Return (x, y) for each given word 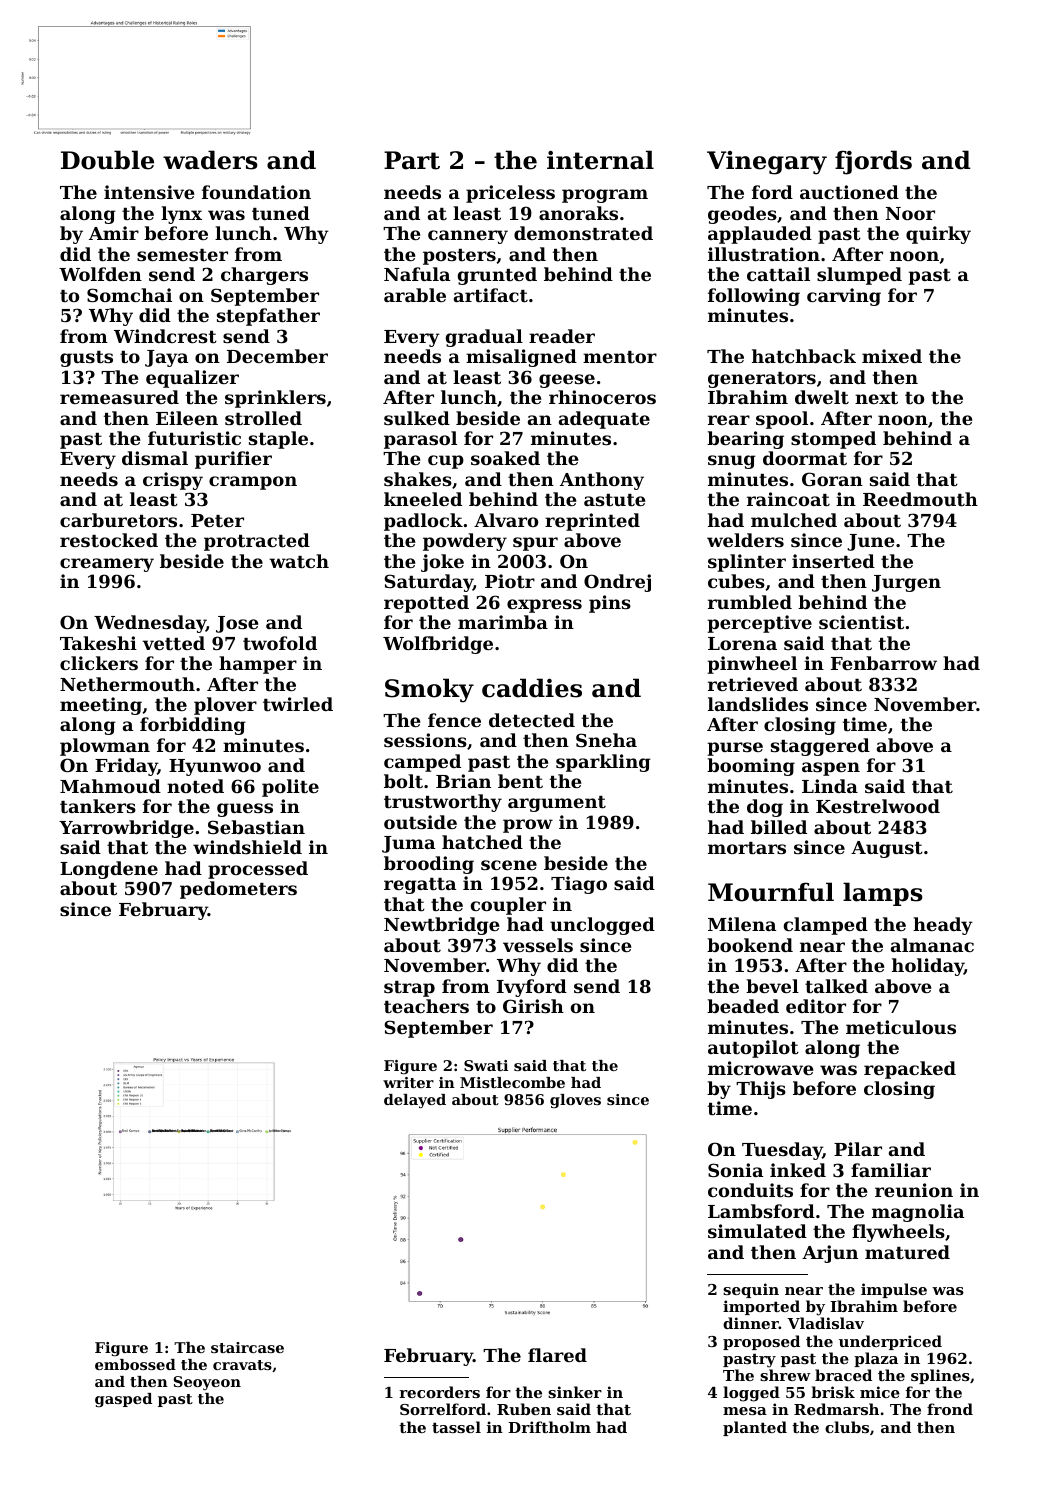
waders (210, 160)
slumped (859, 276)
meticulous (901, 1027)
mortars (747, 848)
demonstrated (583, 233)
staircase (247, 1347)
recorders (439, 1392)
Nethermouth (127, 684)
